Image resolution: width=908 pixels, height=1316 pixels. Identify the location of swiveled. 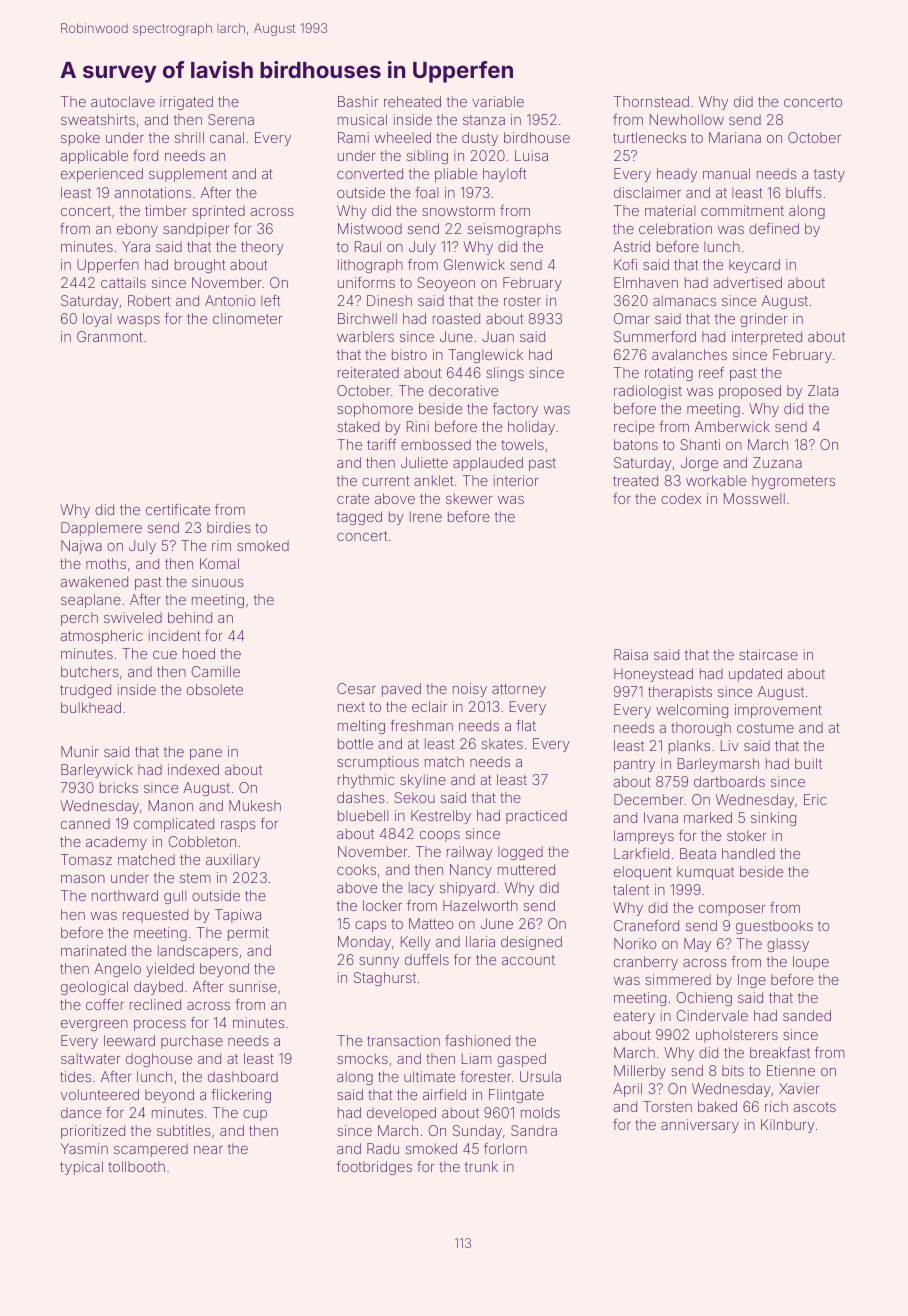
(133, 617).
